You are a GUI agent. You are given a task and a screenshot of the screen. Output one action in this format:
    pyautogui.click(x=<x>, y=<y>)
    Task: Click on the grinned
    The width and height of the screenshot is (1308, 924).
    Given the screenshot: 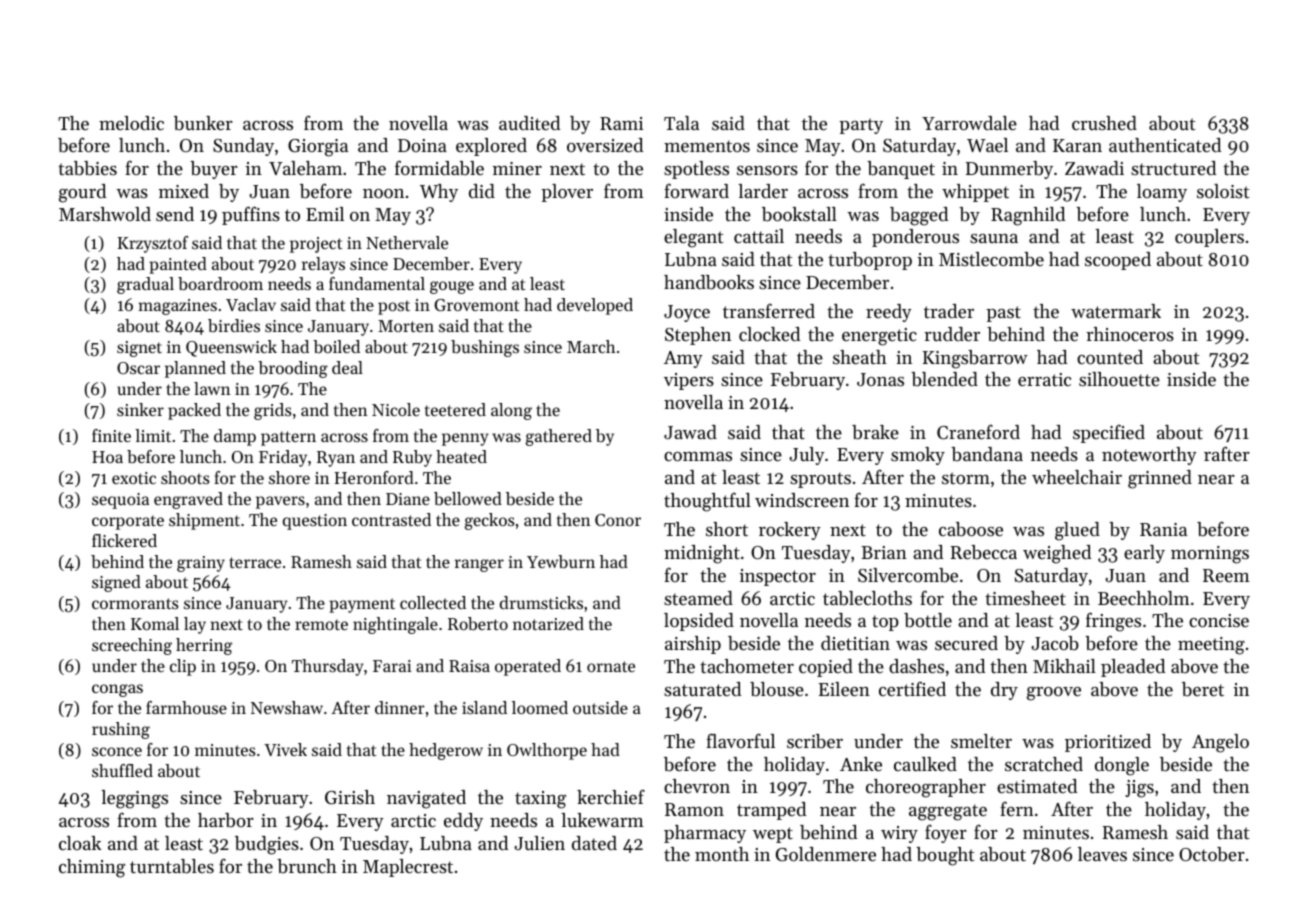 What is the action you would take?
    pyautogui.click(x=1160, y=479)
